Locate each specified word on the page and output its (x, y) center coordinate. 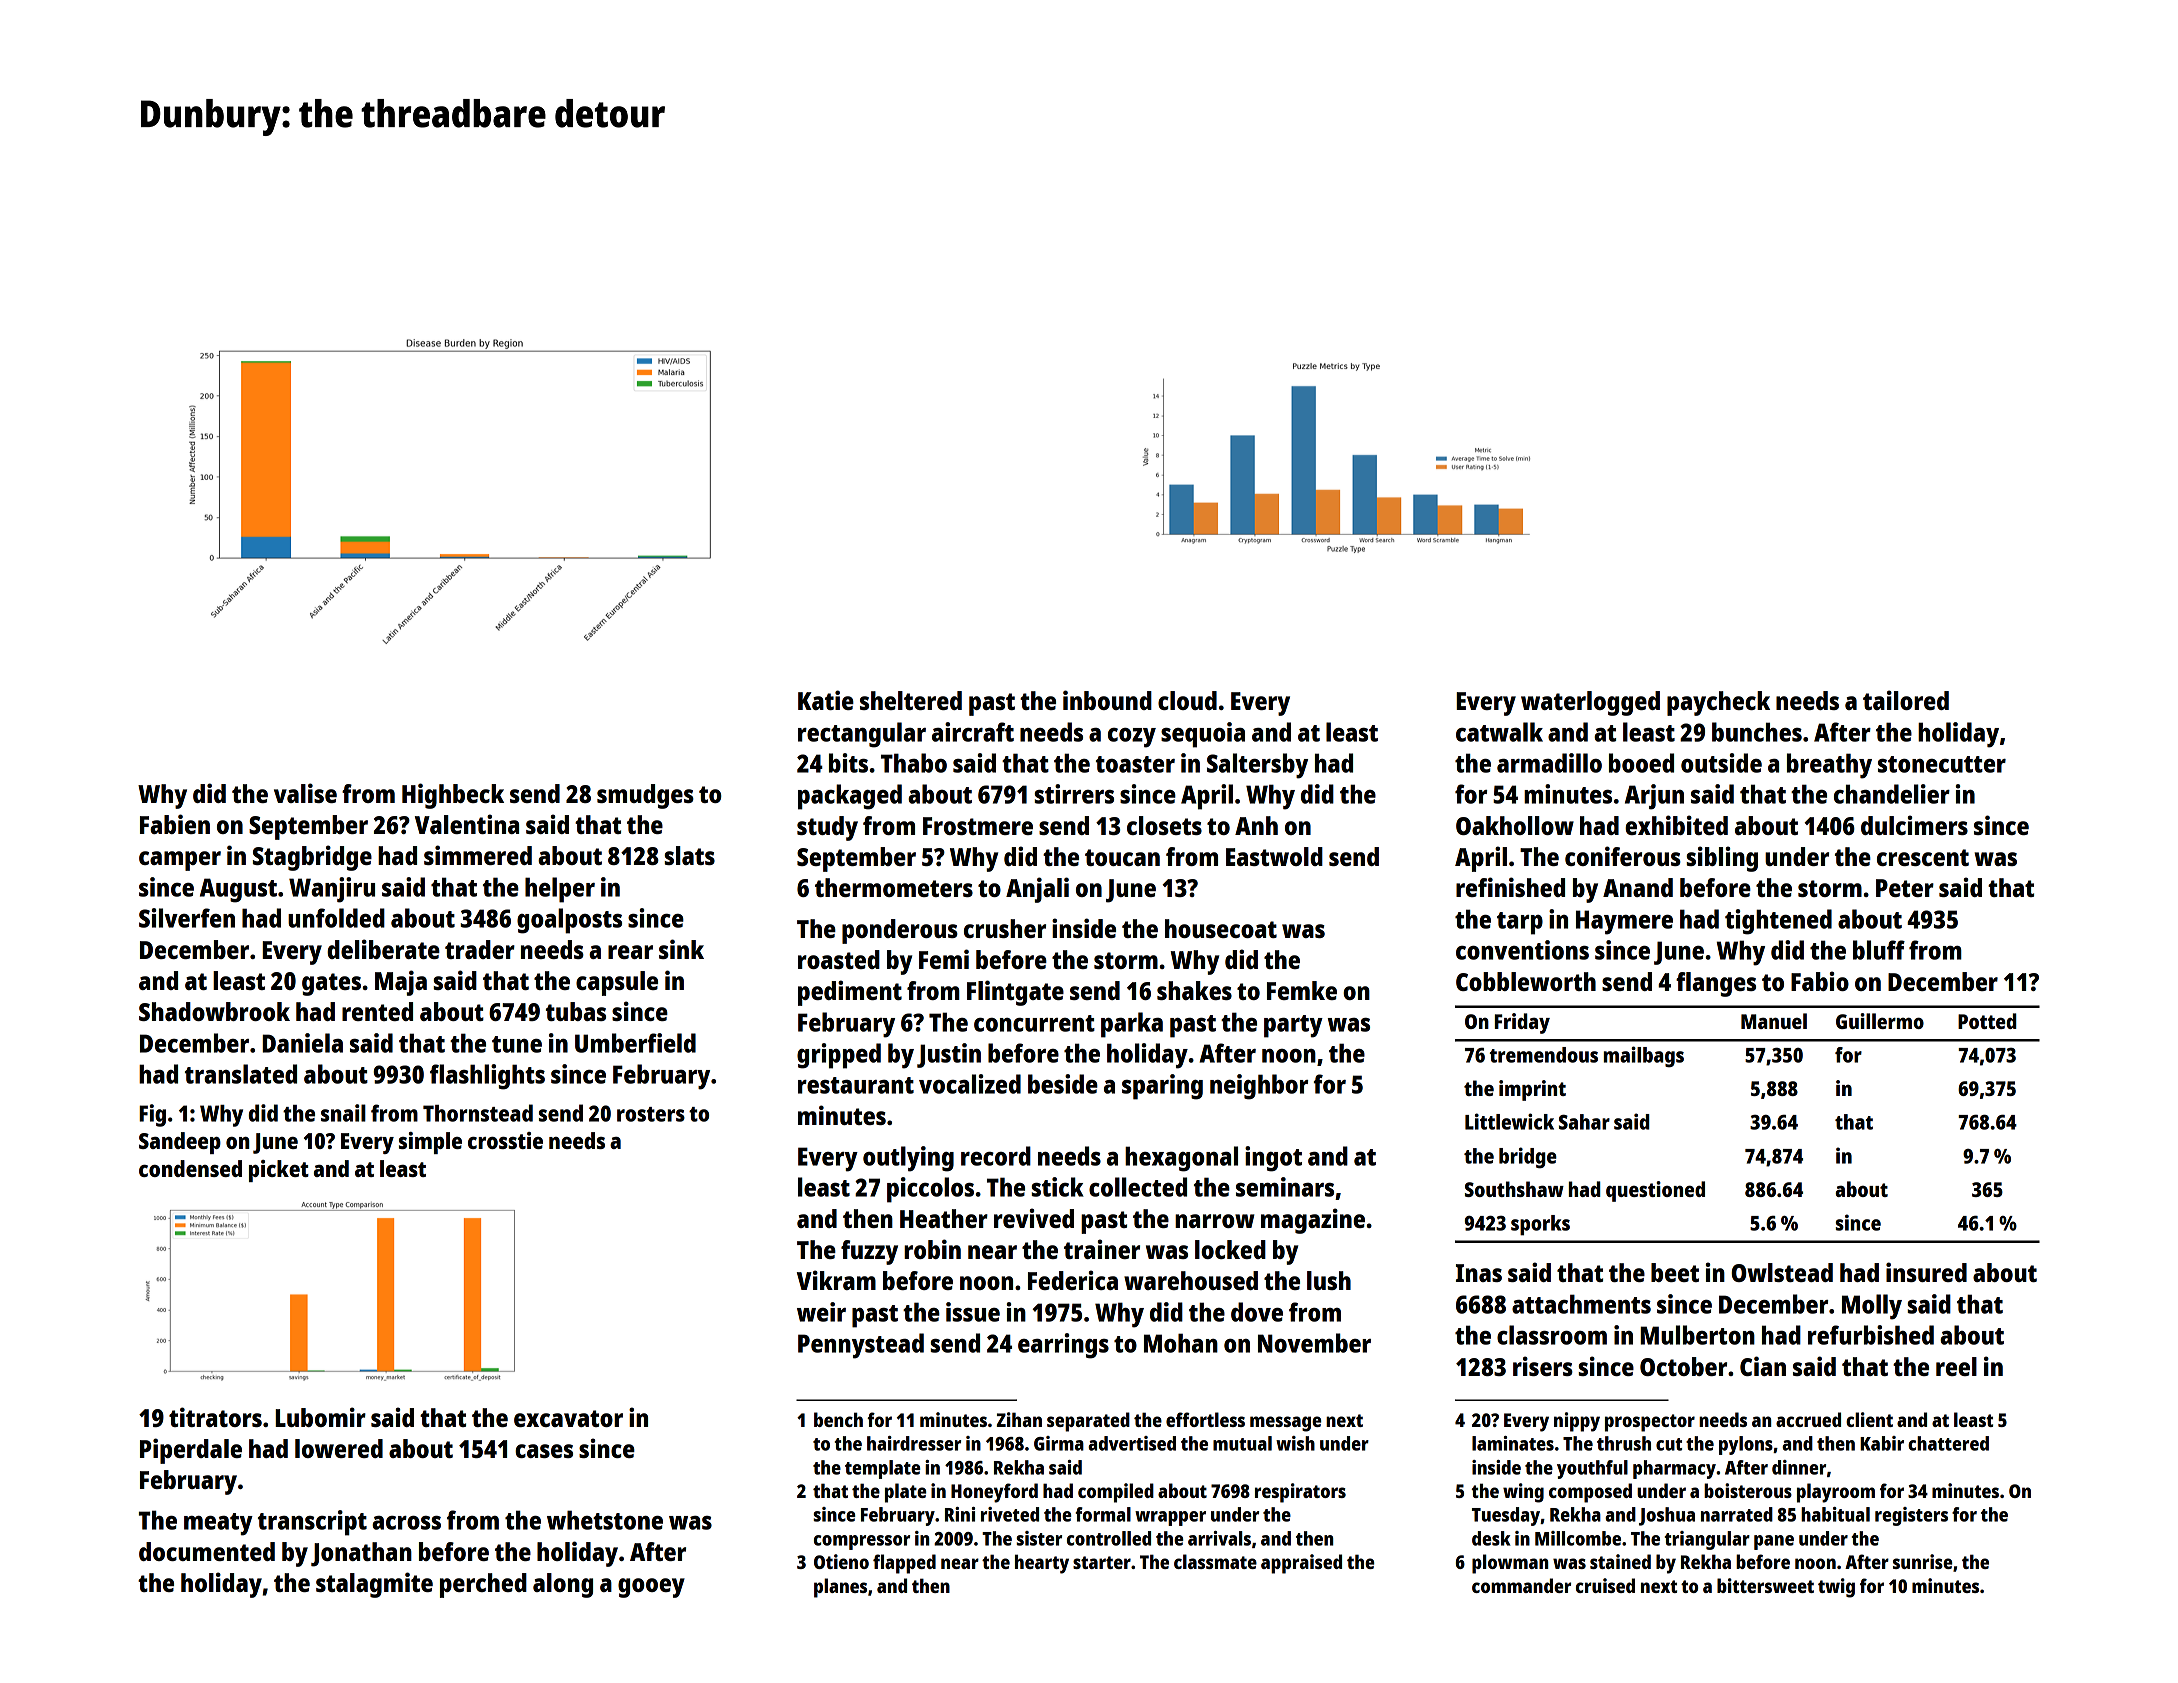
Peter (1905, 888)
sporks (1540, 1225)
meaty (218, 1524)
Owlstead (1782, 1272)
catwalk (1499, 732)
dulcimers (1914, 825)
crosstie (505, 1140)
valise (305, 793)
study (827, 828)
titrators (215, 1417)
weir (821, 1312)
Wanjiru (332, 890)
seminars (1285, 1187)
